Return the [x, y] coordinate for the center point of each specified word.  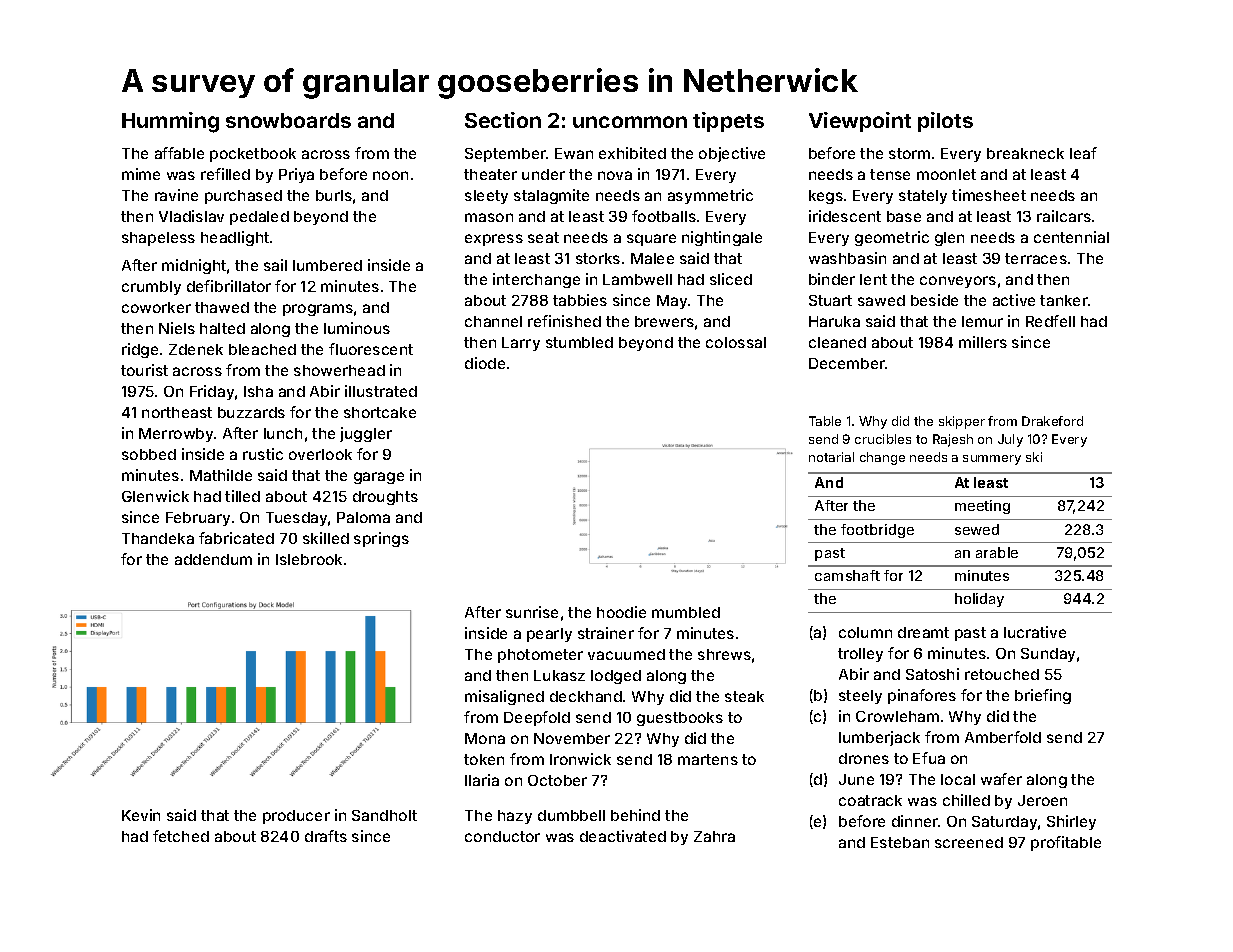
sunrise [532, 612]
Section [503, 120]
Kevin [141, 815]
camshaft [847, 575]
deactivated [623, 836]
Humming [170, 122]
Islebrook [309, 559]
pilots [945, 122]
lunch [283, 433]
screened [969, 842]
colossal [736, 342]
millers [983, 342]
